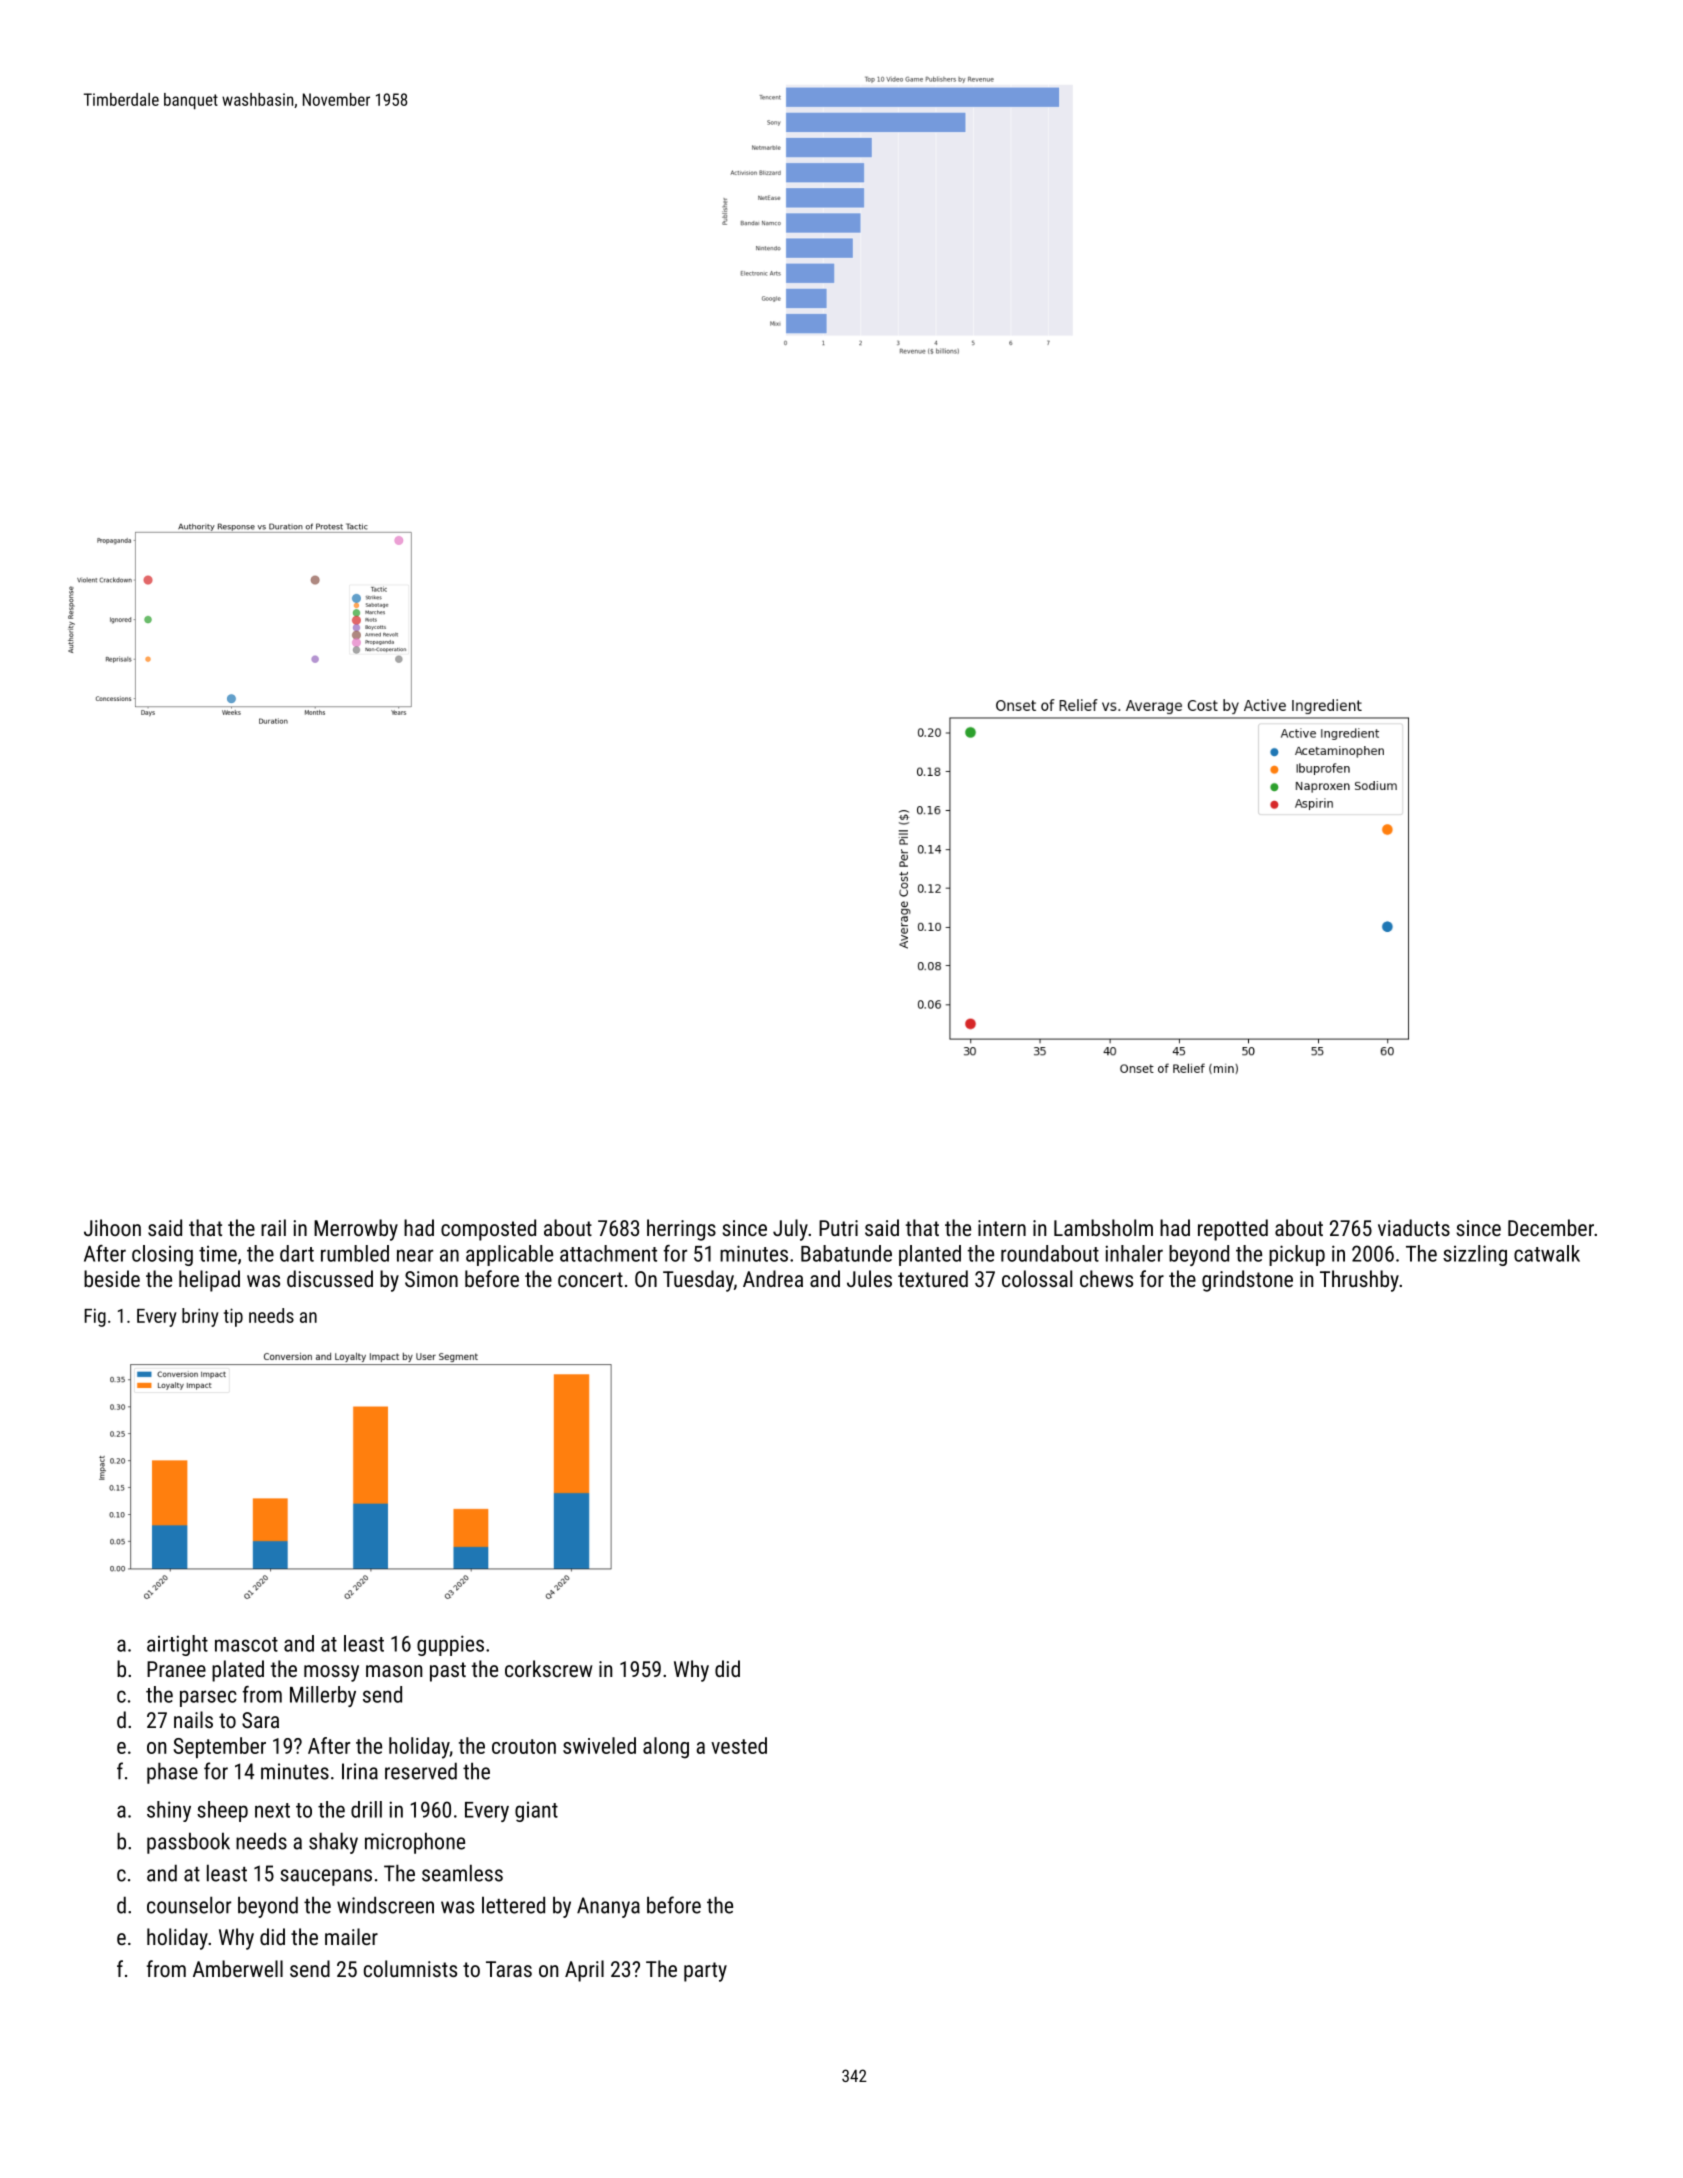 This document has height=2178, width=1683. I want to click on Taras, so click(509, 1969).
